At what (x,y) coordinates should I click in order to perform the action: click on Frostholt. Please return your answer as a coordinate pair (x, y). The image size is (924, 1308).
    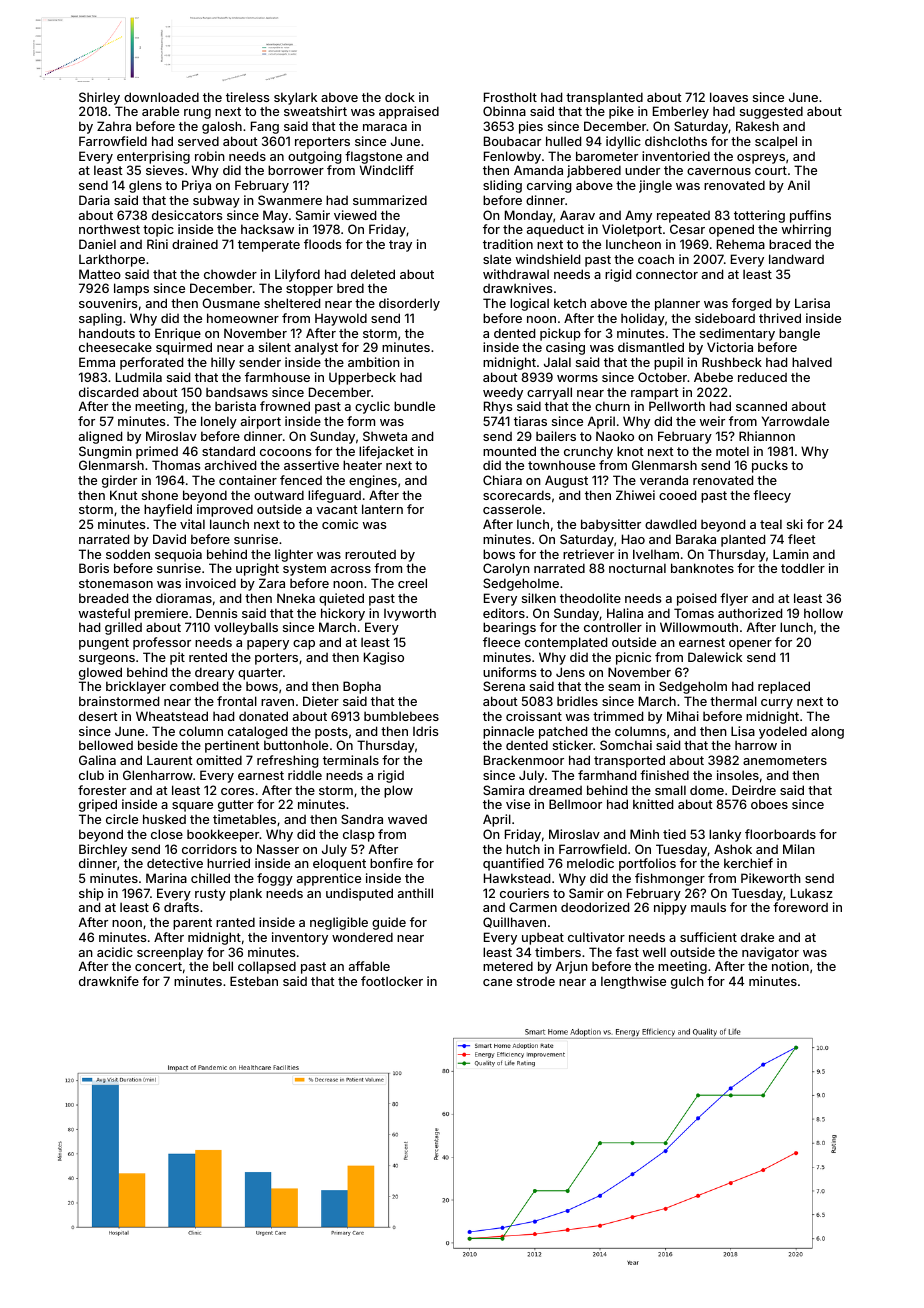
    Looking at the image, I should click on (510, 97).
